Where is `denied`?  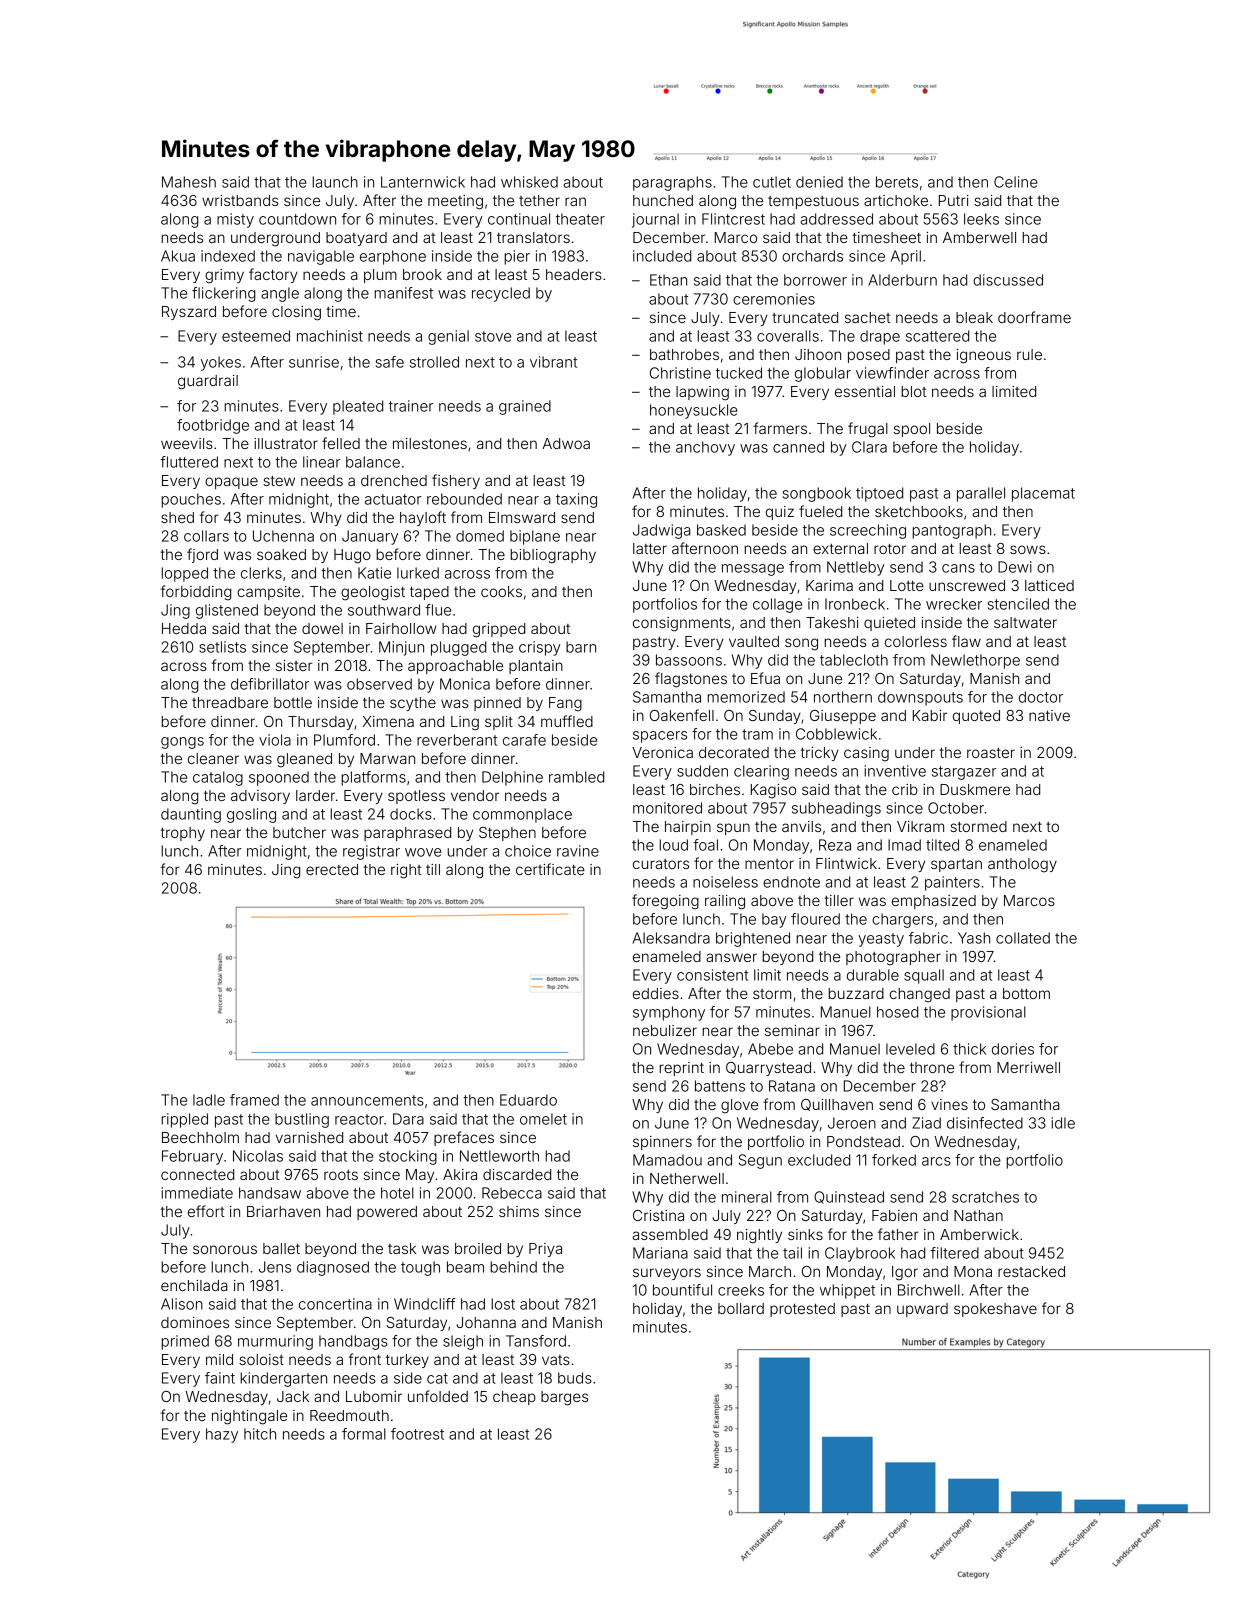
denied is located at coordinates (819, 182).
